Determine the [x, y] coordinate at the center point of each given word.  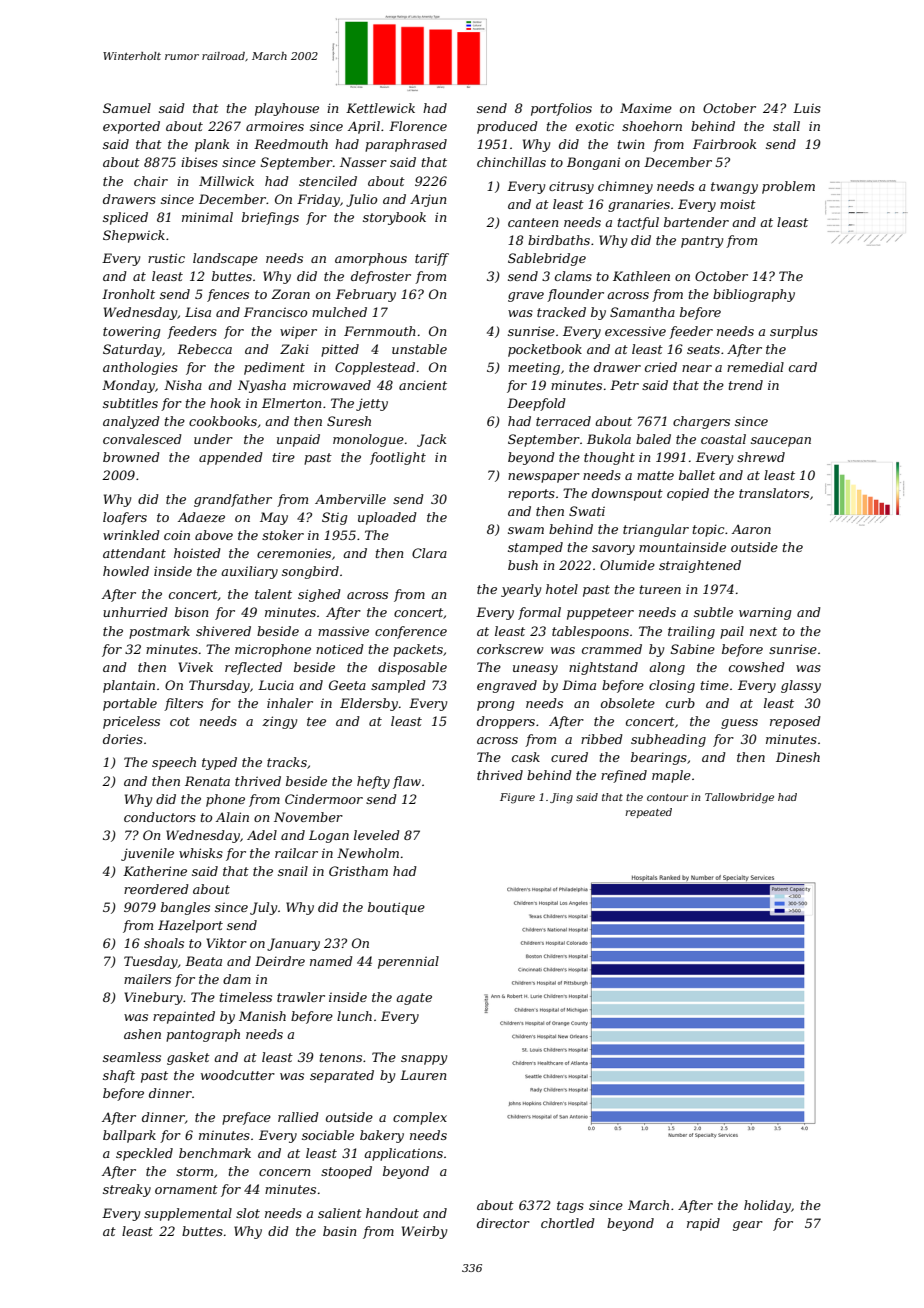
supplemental [188, 1214]
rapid [703, 1224]
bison [191, 612]
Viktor [226, 943]
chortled [568, 1223]
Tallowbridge [739, 798]
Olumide [627, 565]
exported [131, 127]
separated [342, 1076]
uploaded [387, 518]
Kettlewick [380, 108]
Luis [807, 108]
